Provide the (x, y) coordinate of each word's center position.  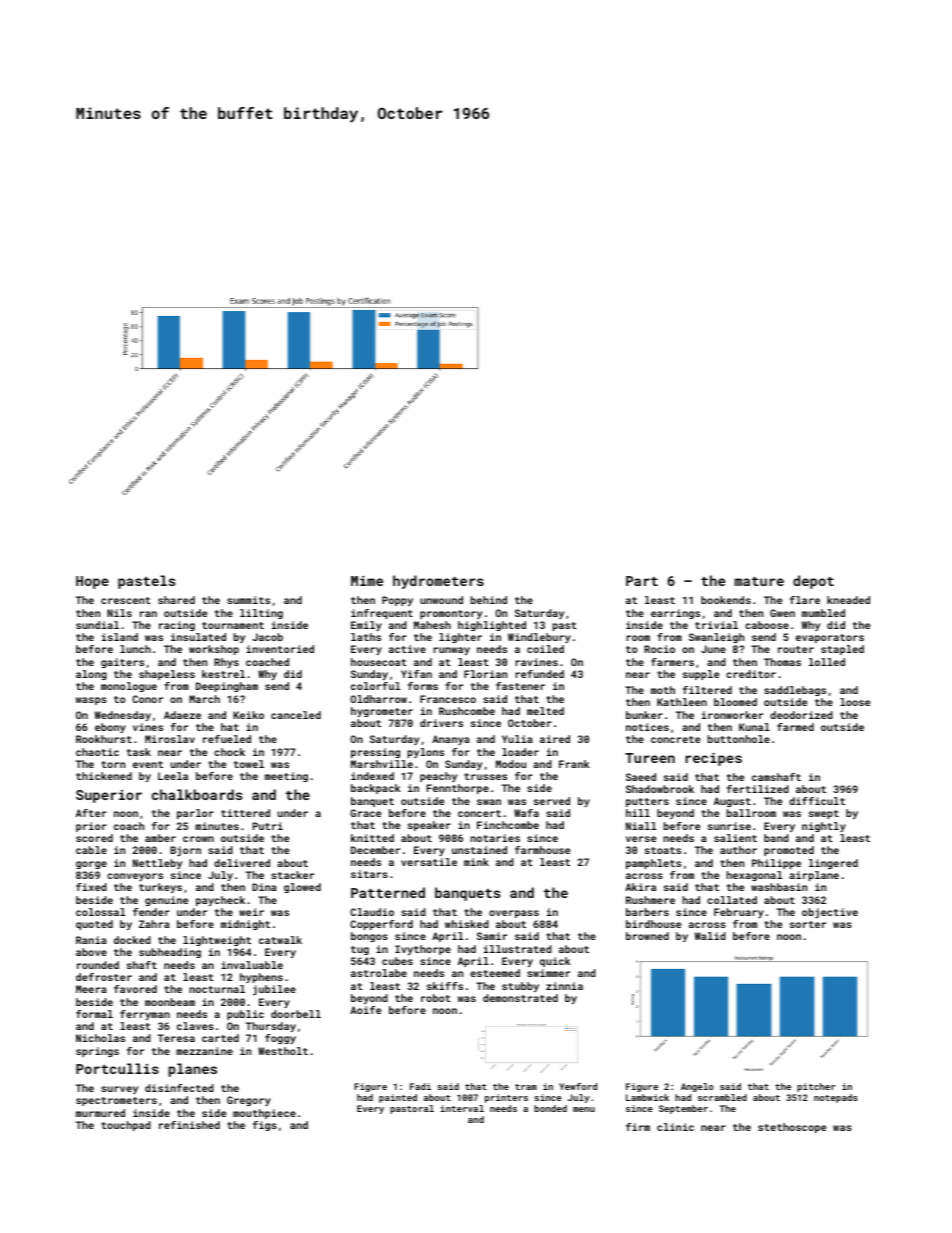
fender (151, 912)
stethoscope (792, 1128)
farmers (672, 662)
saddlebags (795, 691)
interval (462, 1108)
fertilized (758, 789)
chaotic (97, 752)
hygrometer (382, 712)
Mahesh (432, 625)
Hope (92, 582)
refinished (189, 1125)
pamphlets (653, 864)
